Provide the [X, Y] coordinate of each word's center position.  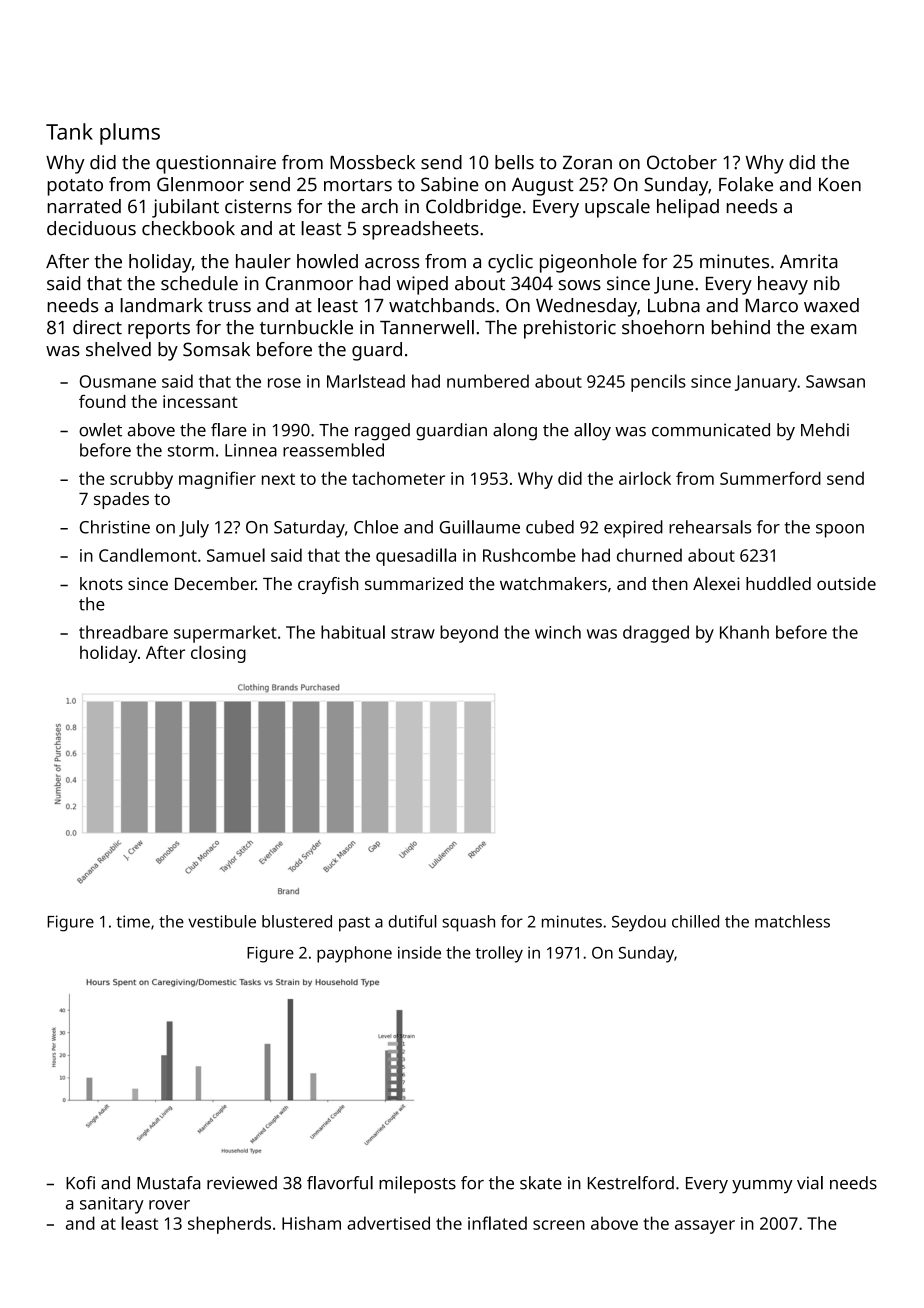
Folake [746, 184]
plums [130, 134]
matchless [792, 921]
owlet [100, 430]
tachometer [398, 478]
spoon [840, 531]
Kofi [80, 1183]
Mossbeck [372, 162]
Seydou [639, 923]
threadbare [123, 632]
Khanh [744, 632]
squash [468, 923]
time [133, 921]
